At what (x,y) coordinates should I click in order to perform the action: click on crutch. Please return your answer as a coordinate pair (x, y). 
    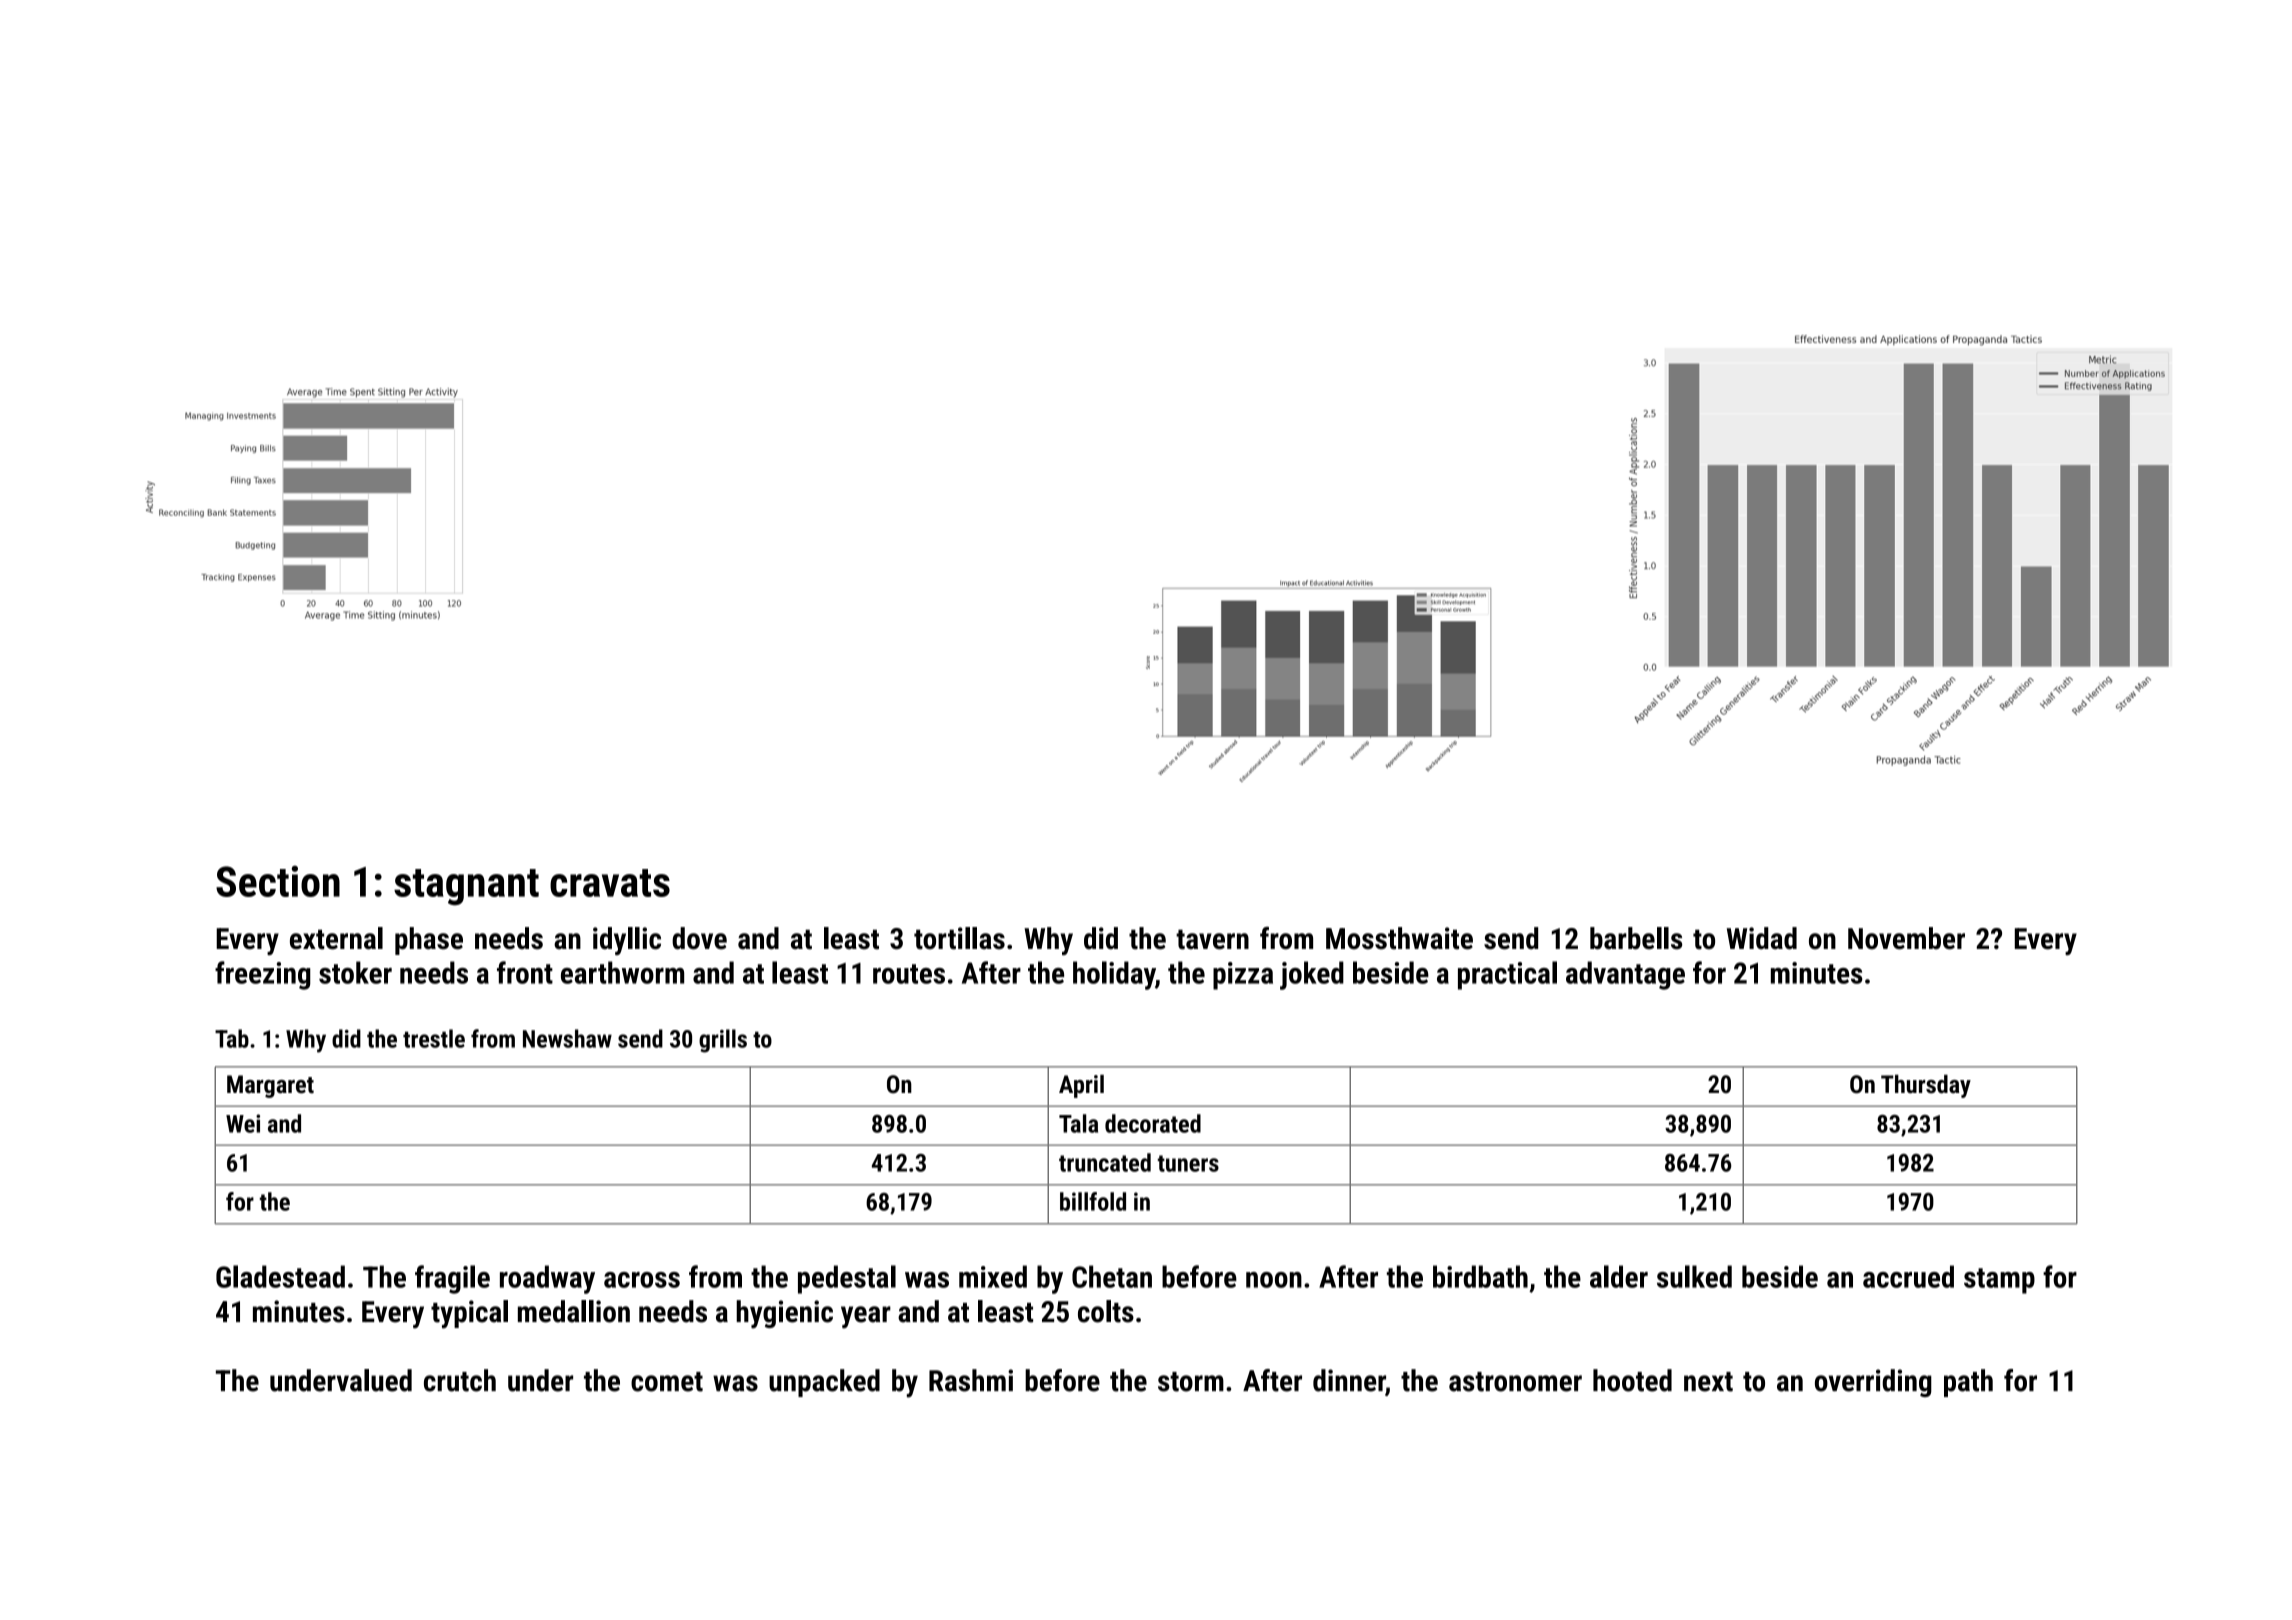
    Looking at the image, I should click on (460, 1380).
